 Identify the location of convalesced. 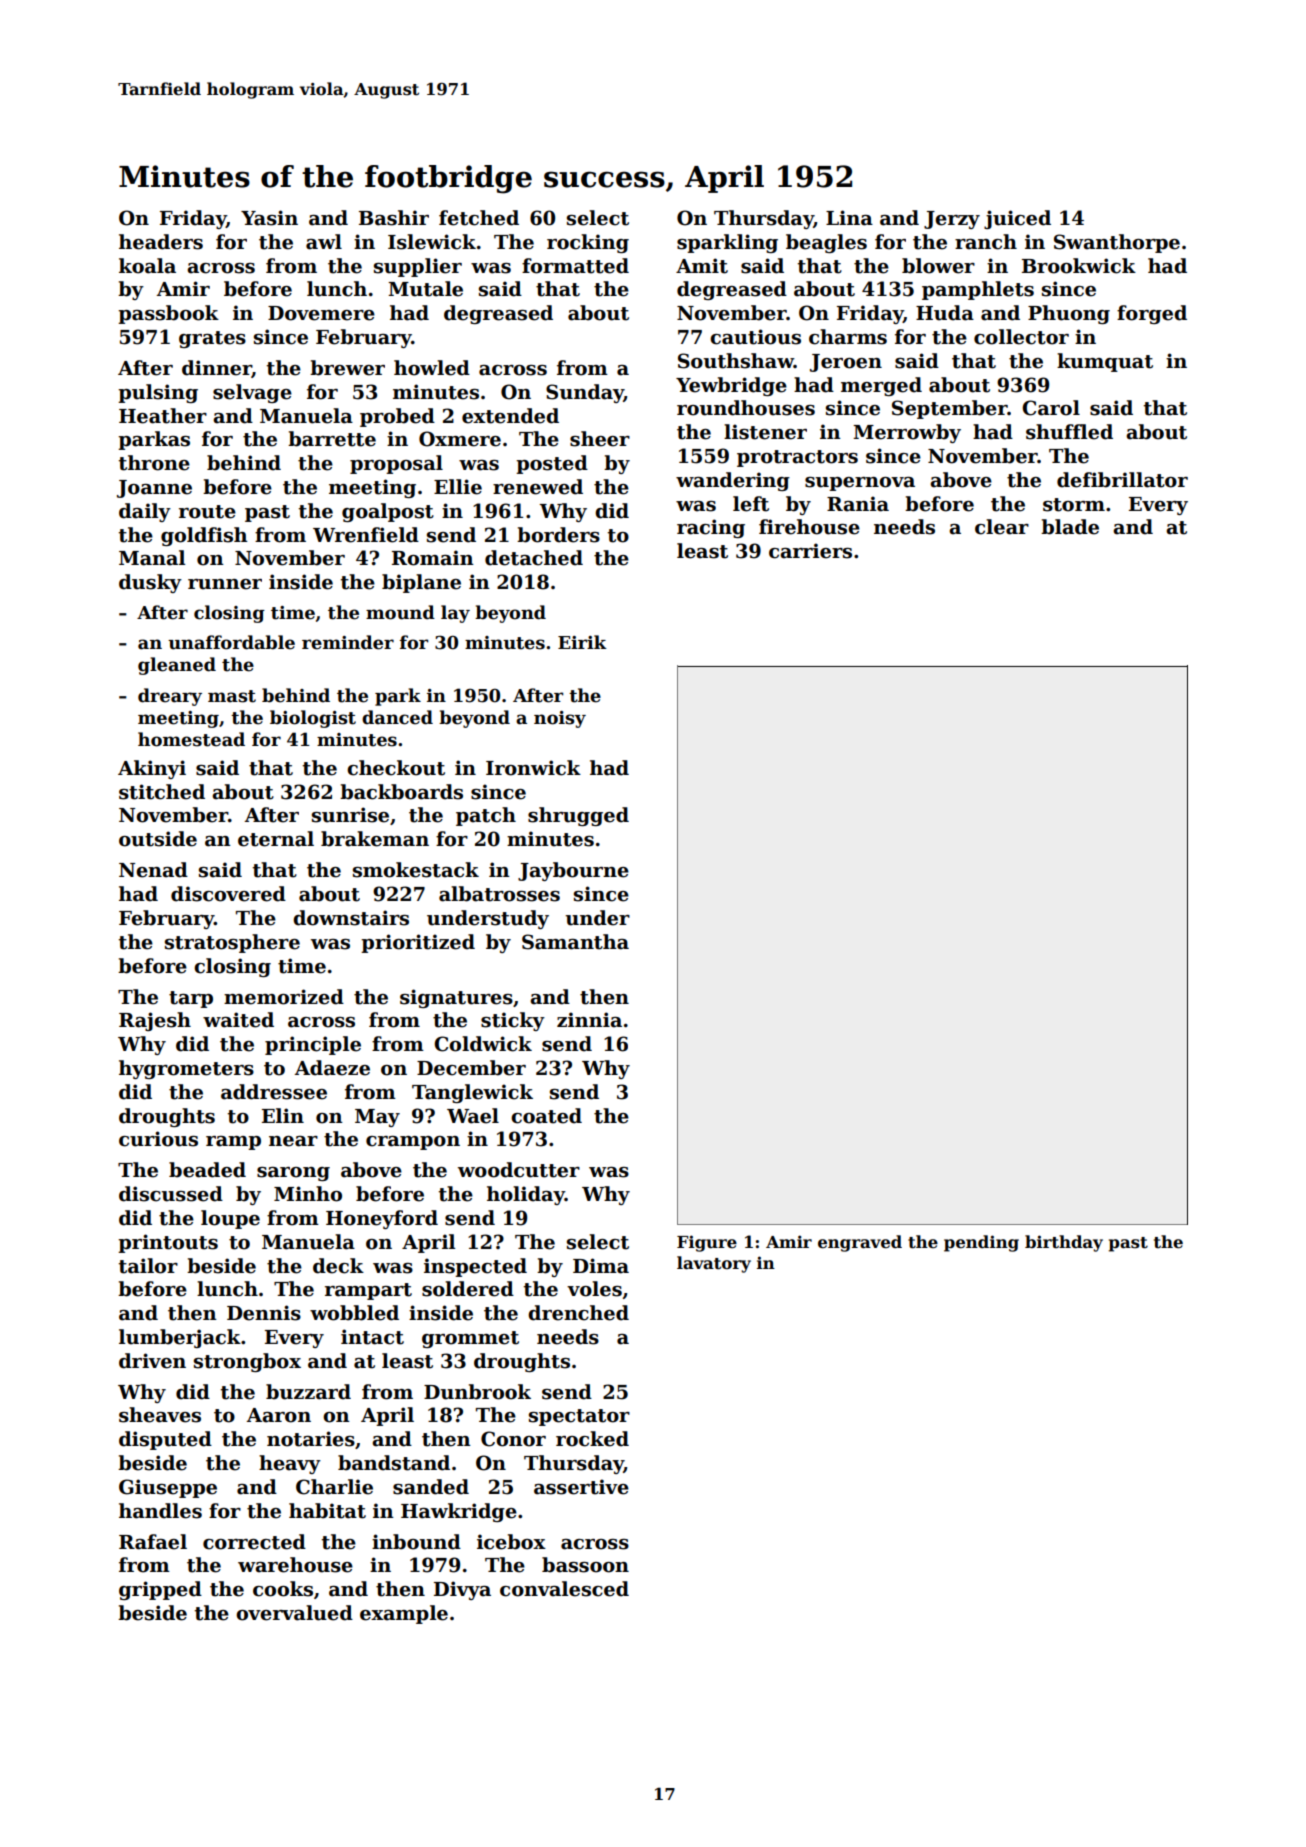
(564, 1589).
